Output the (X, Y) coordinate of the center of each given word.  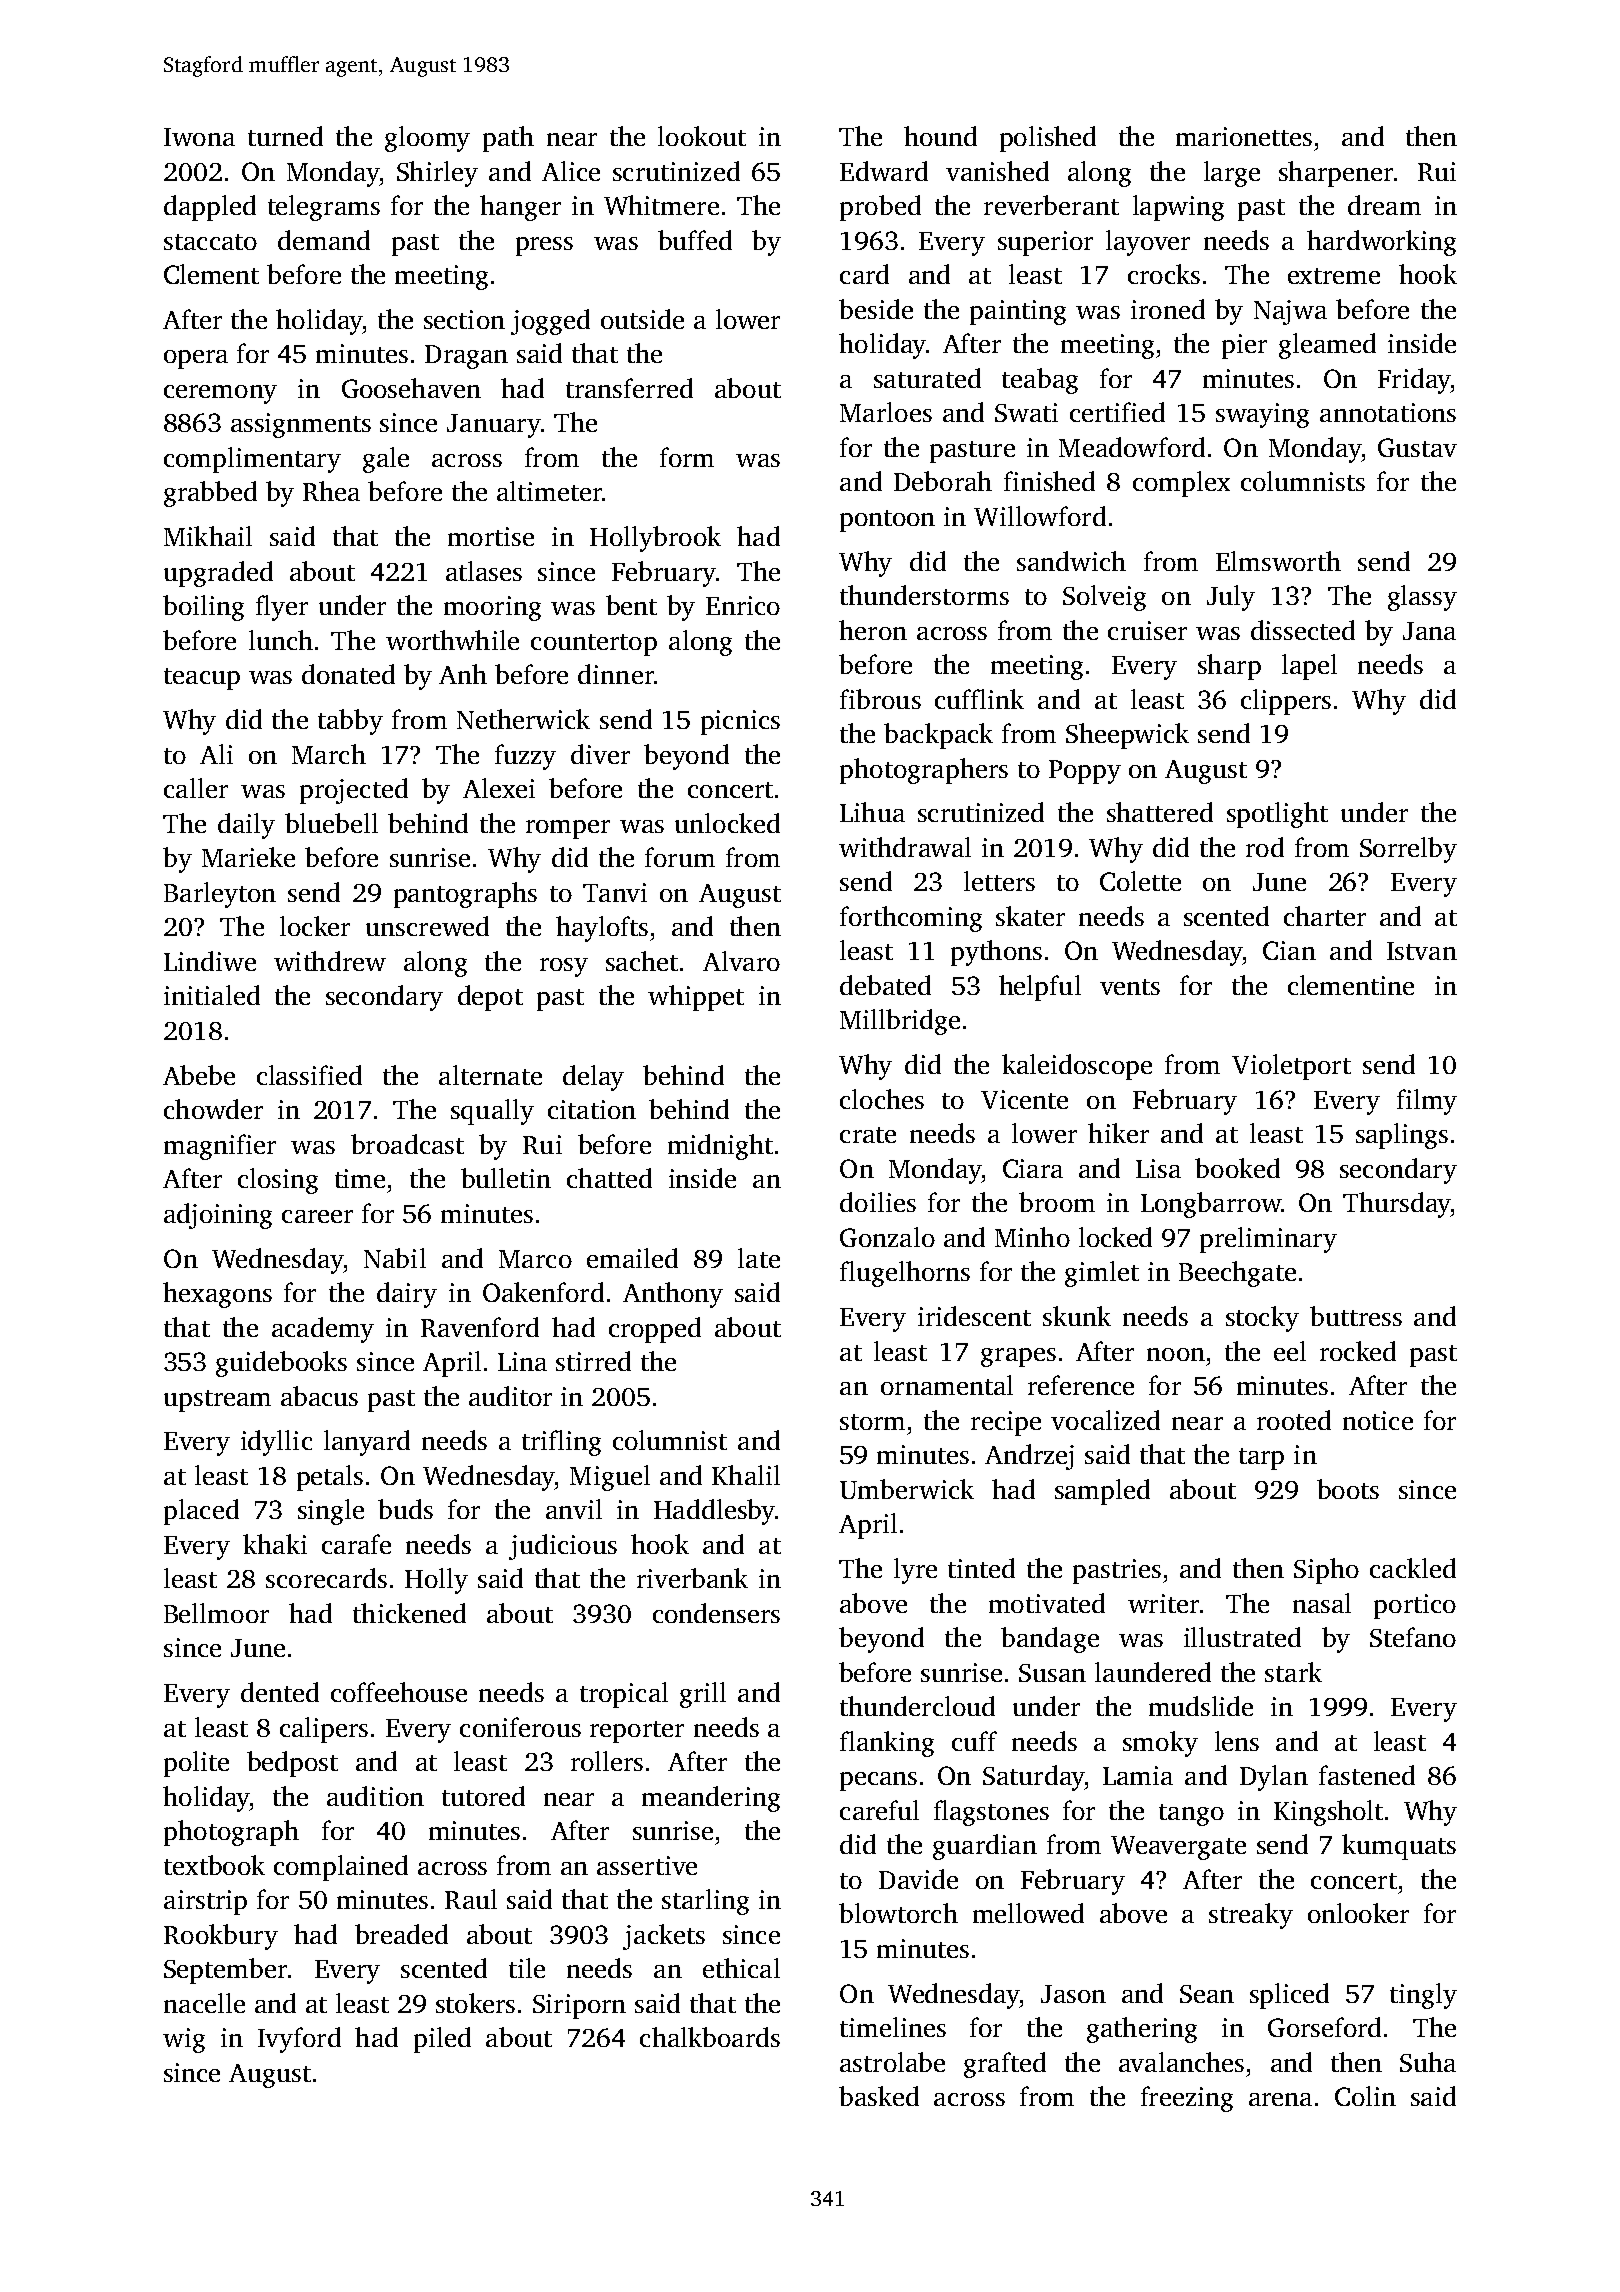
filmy (1427, 1102)
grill (703, 1695)
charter (1325, 916)
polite (196, 1764)
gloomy (427, 139)
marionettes (1244, 136)
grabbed (210, 494)
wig (184, 2040)
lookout (702, 136)
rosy (564, 967)
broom (1057, 1202)
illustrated (1242, 1637)
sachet (642, 961)
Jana (1429, 631)
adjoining (218, 1216)
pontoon (887, 521)
